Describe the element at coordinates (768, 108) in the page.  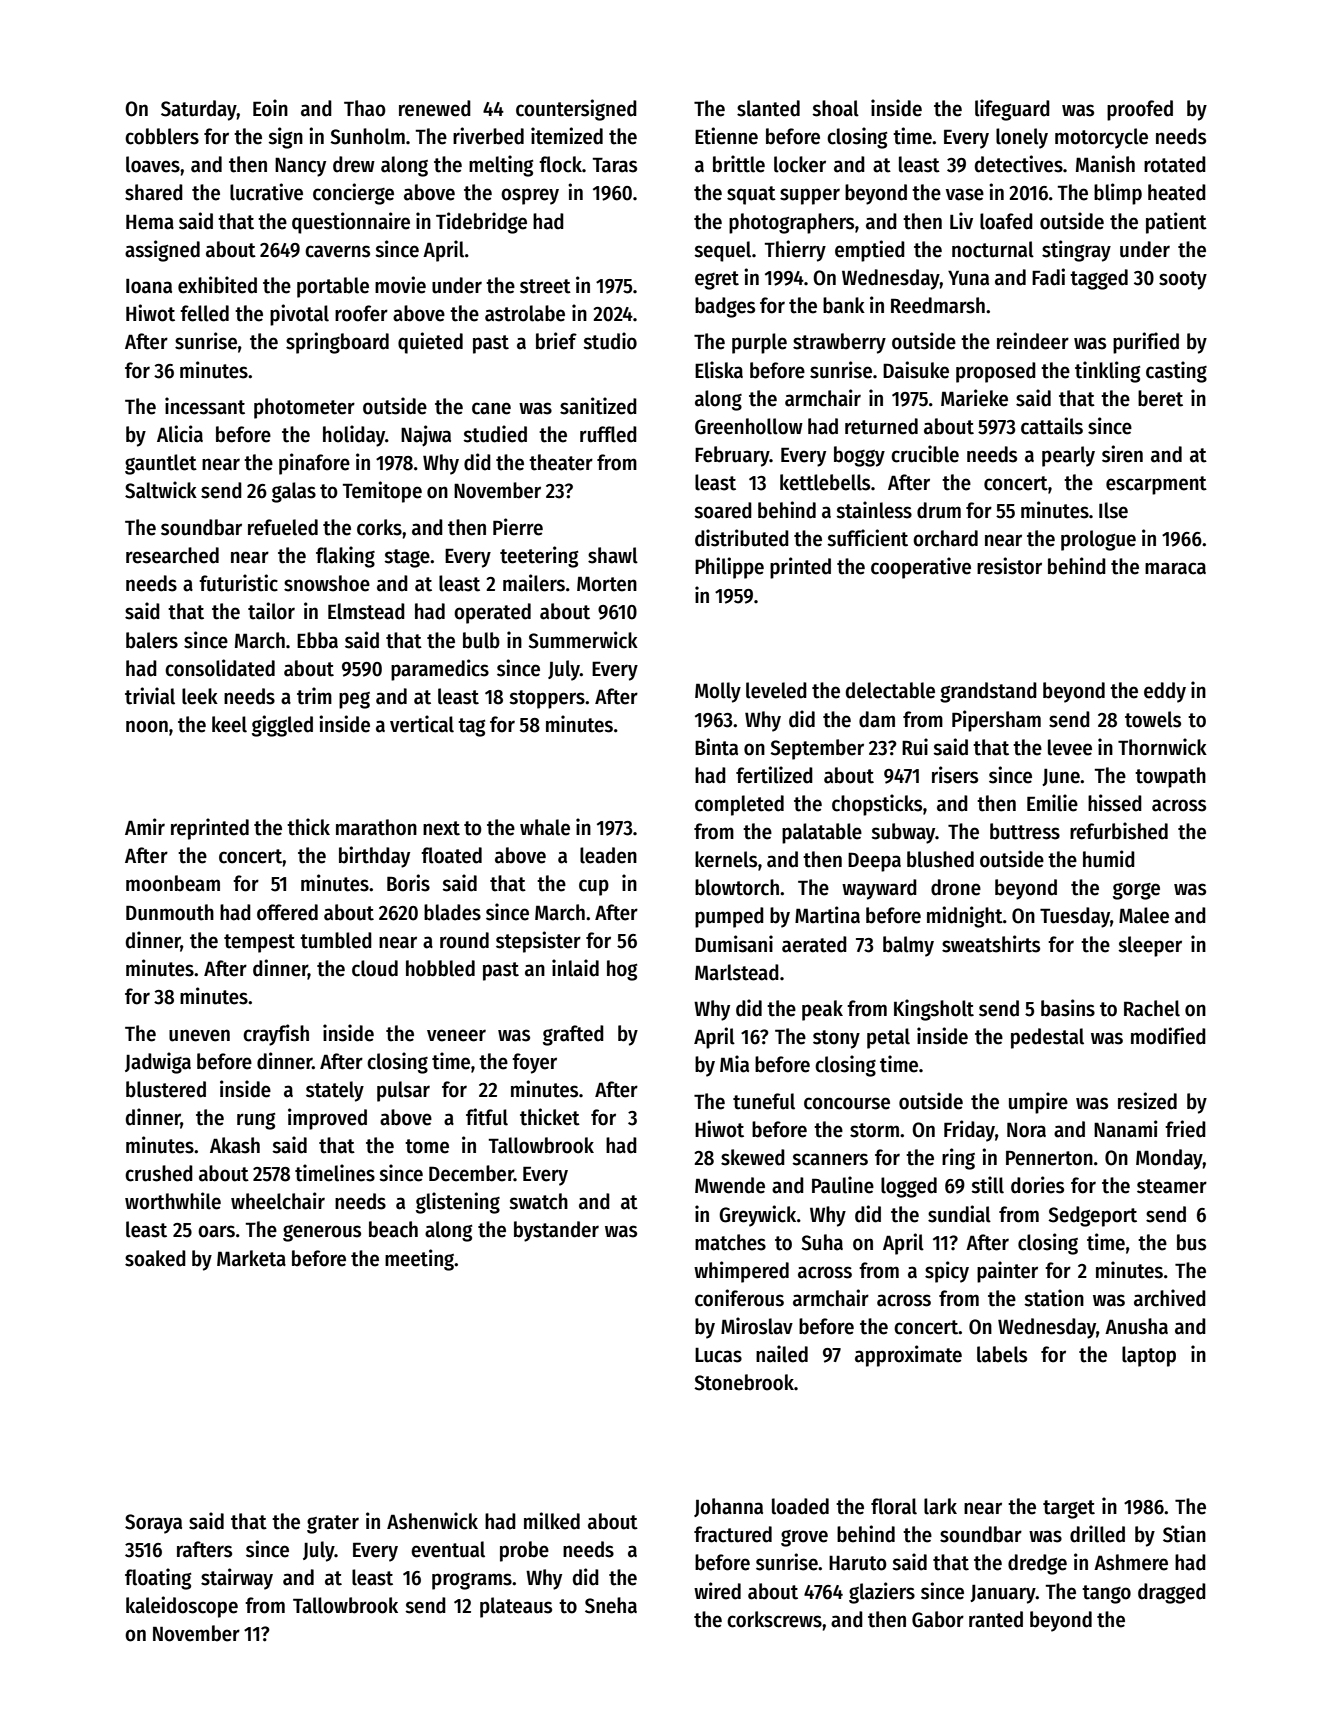
I see `slanted` at that location.
